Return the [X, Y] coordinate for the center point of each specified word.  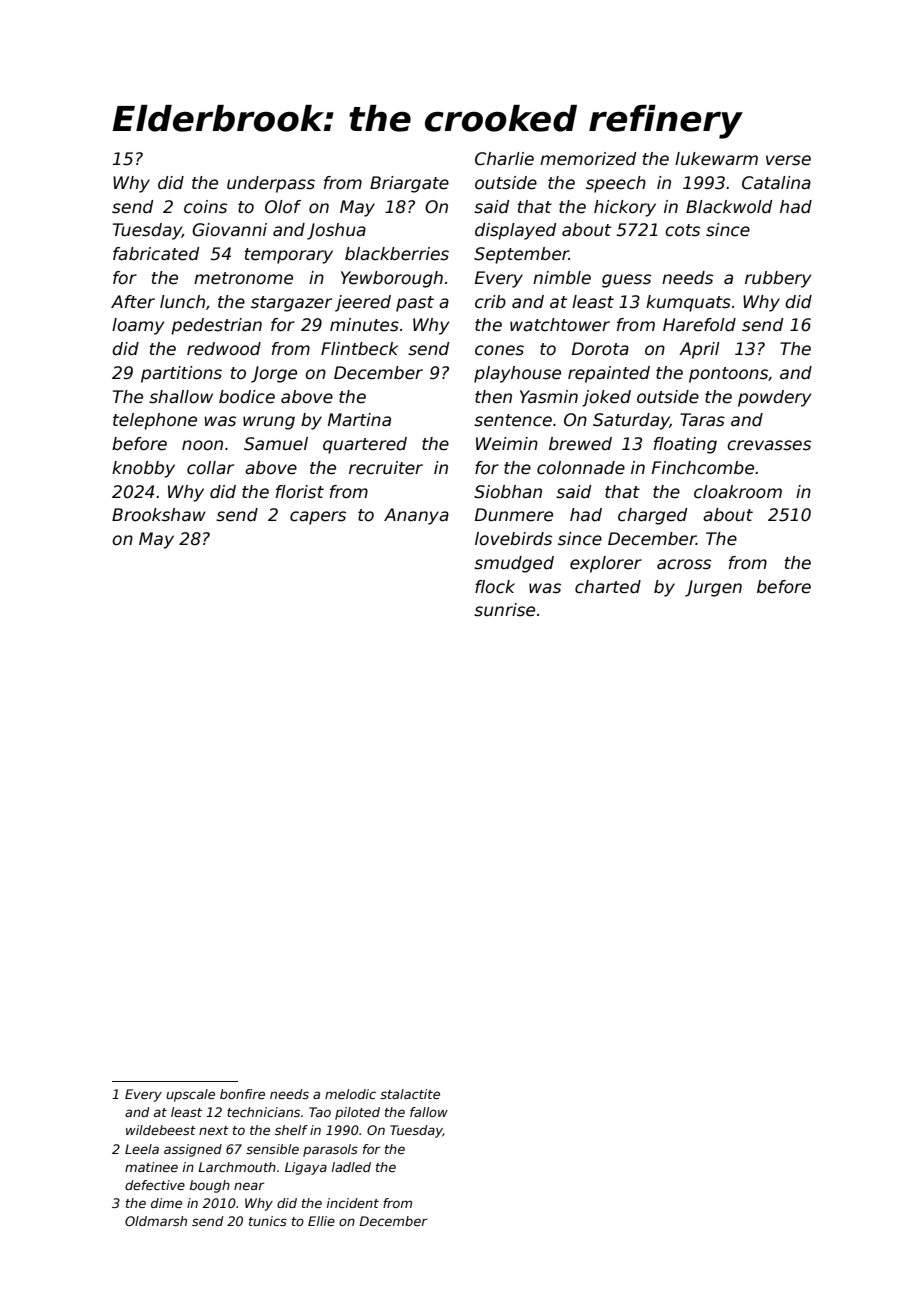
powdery [774, 398]
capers [318, 518]
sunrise [504, 610]
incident [353, 1203]
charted [608, 587]
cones [499, 350]
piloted [357, 1113]
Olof [283, 207]
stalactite [410, 1094]
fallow [429, 1112]
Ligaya [306, 1168]
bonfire [242, 1094]
